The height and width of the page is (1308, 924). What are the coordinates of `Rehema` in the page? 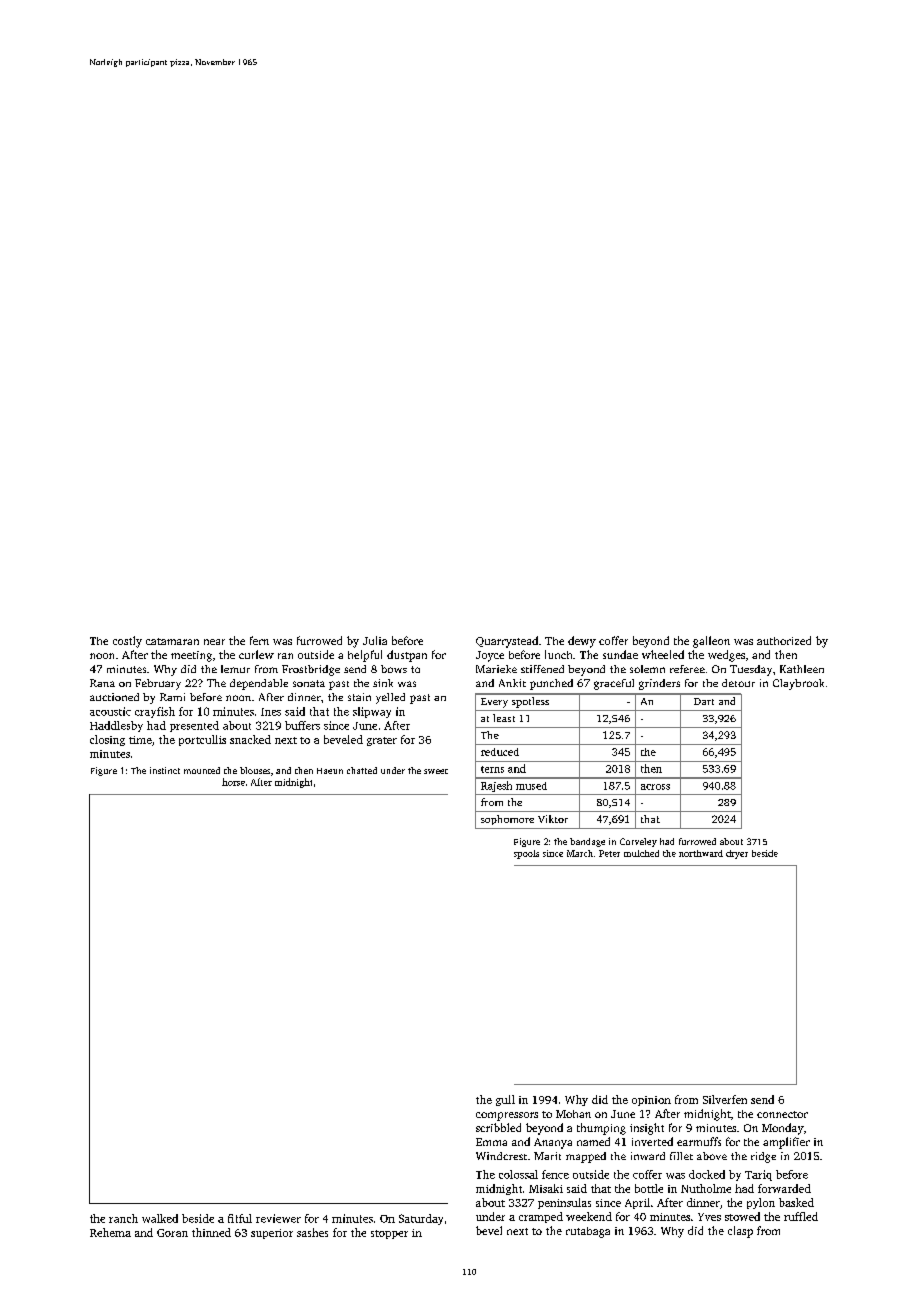 It's located at (110, 1232).
